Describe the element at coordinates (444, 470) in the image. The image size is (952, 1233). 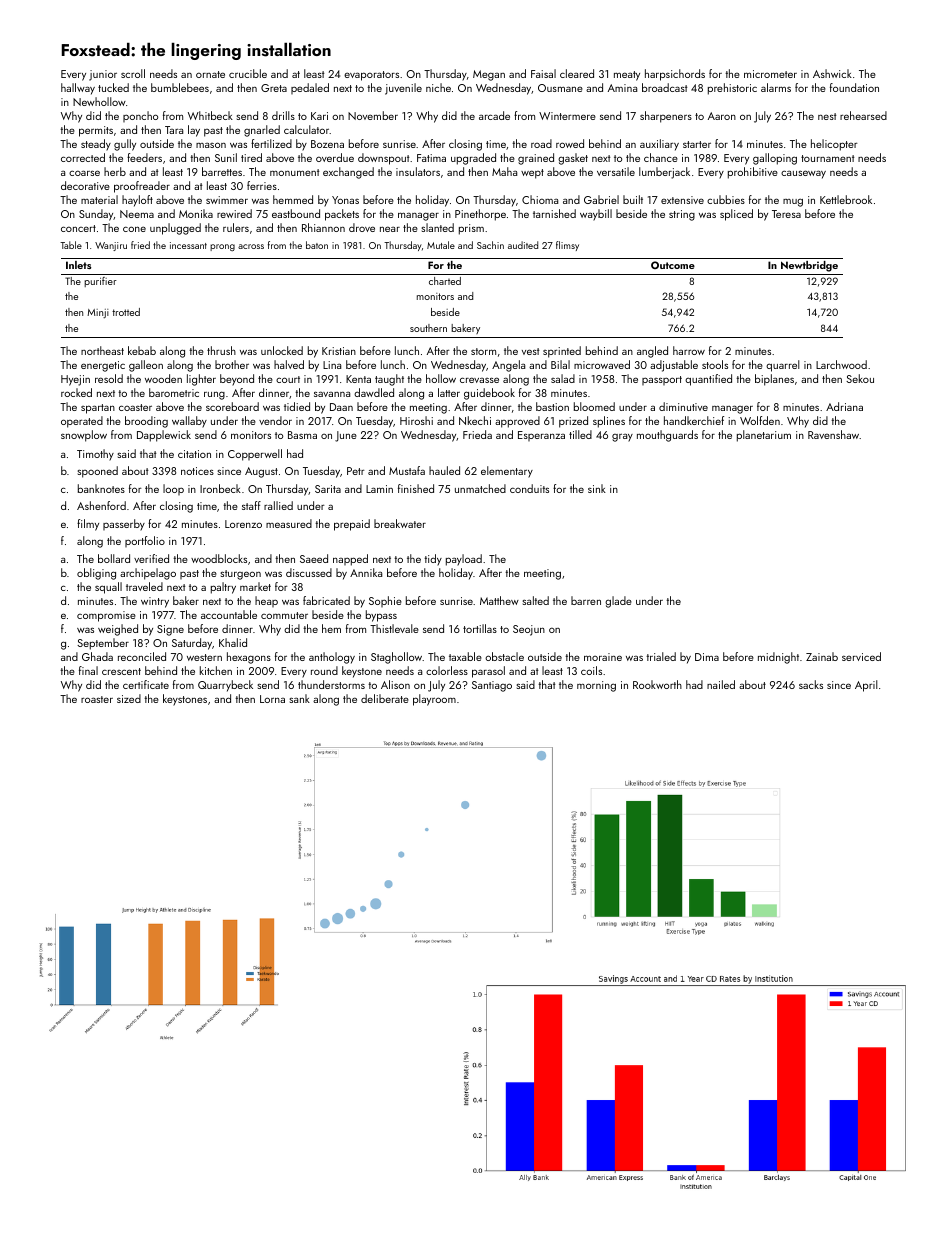
I see `hauled` at that location.
